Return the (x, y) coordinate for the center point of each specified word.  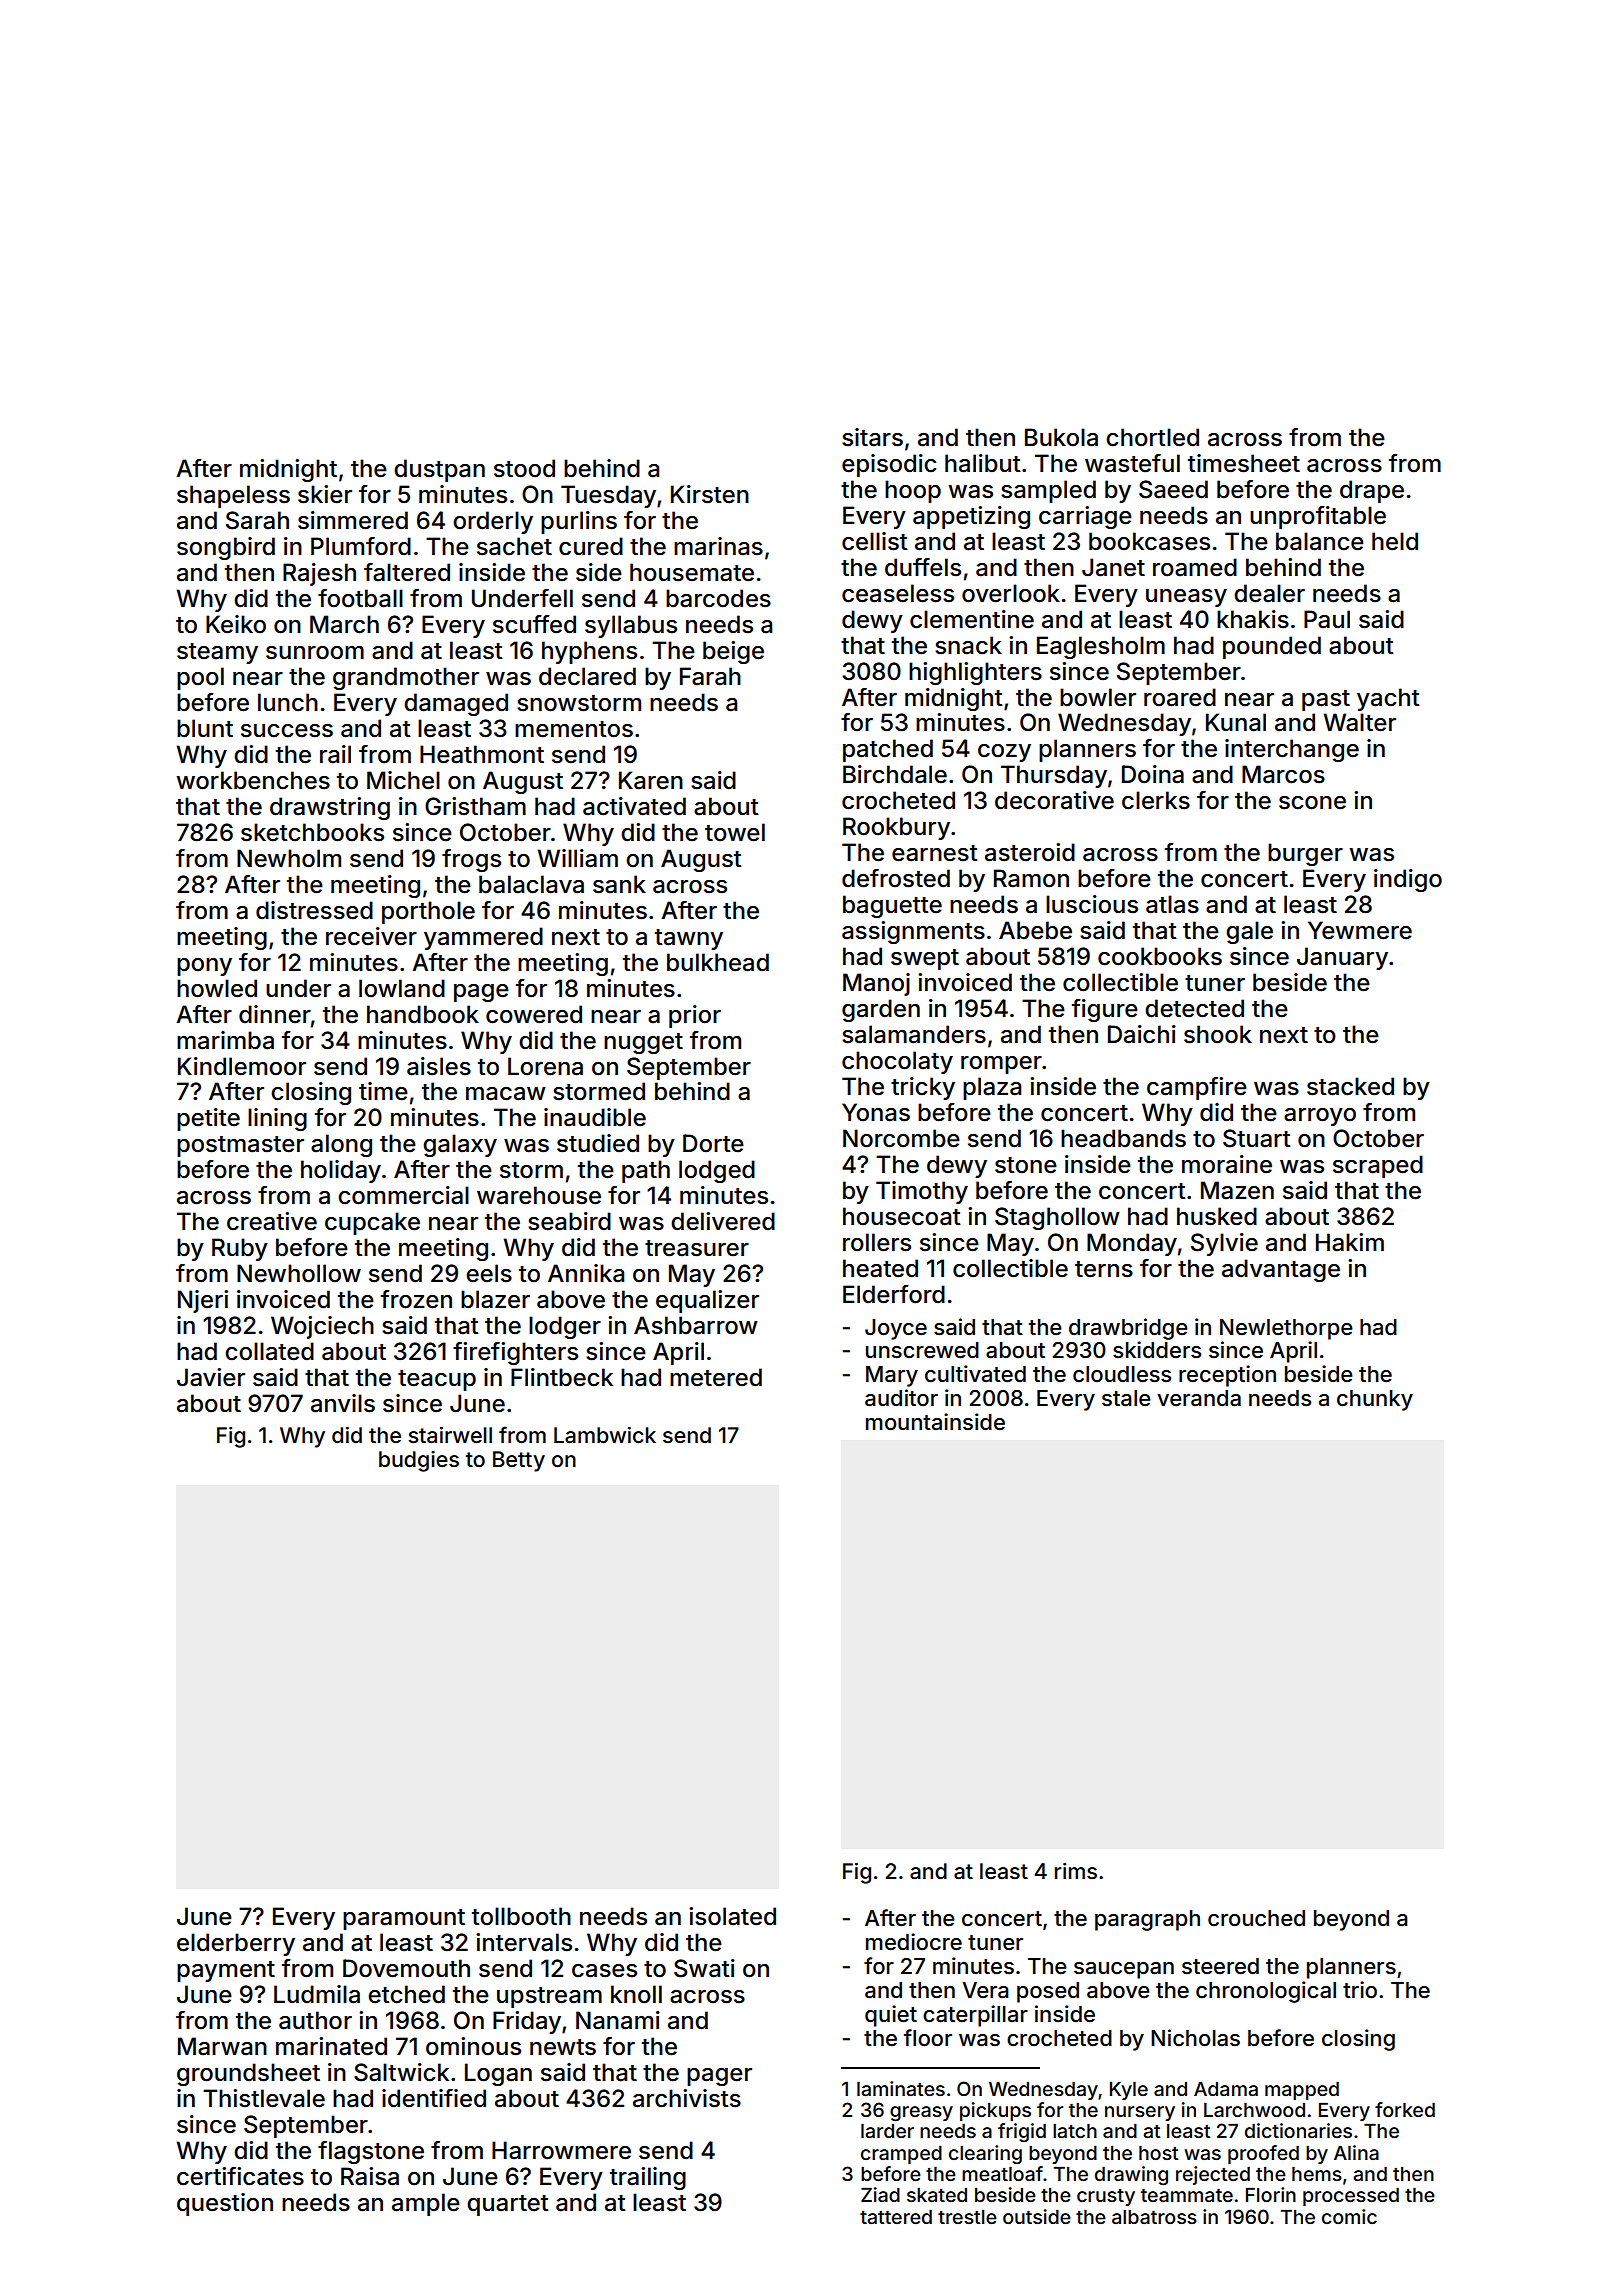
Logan (498, 2074)
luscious (1092, 904)
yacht (1388, 699)
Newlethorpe (1286, 1329)
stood (524, 468)
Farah (710, 676)
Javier (211, 1377)
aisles (439, 1066)
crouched (1256, 1918)
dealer (1269, 593)
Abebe (1035, 930)
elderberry (236, 1944)
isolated (732, 1916)
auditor (901, 1398)
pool (200, 678)
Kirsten (710, 494)
